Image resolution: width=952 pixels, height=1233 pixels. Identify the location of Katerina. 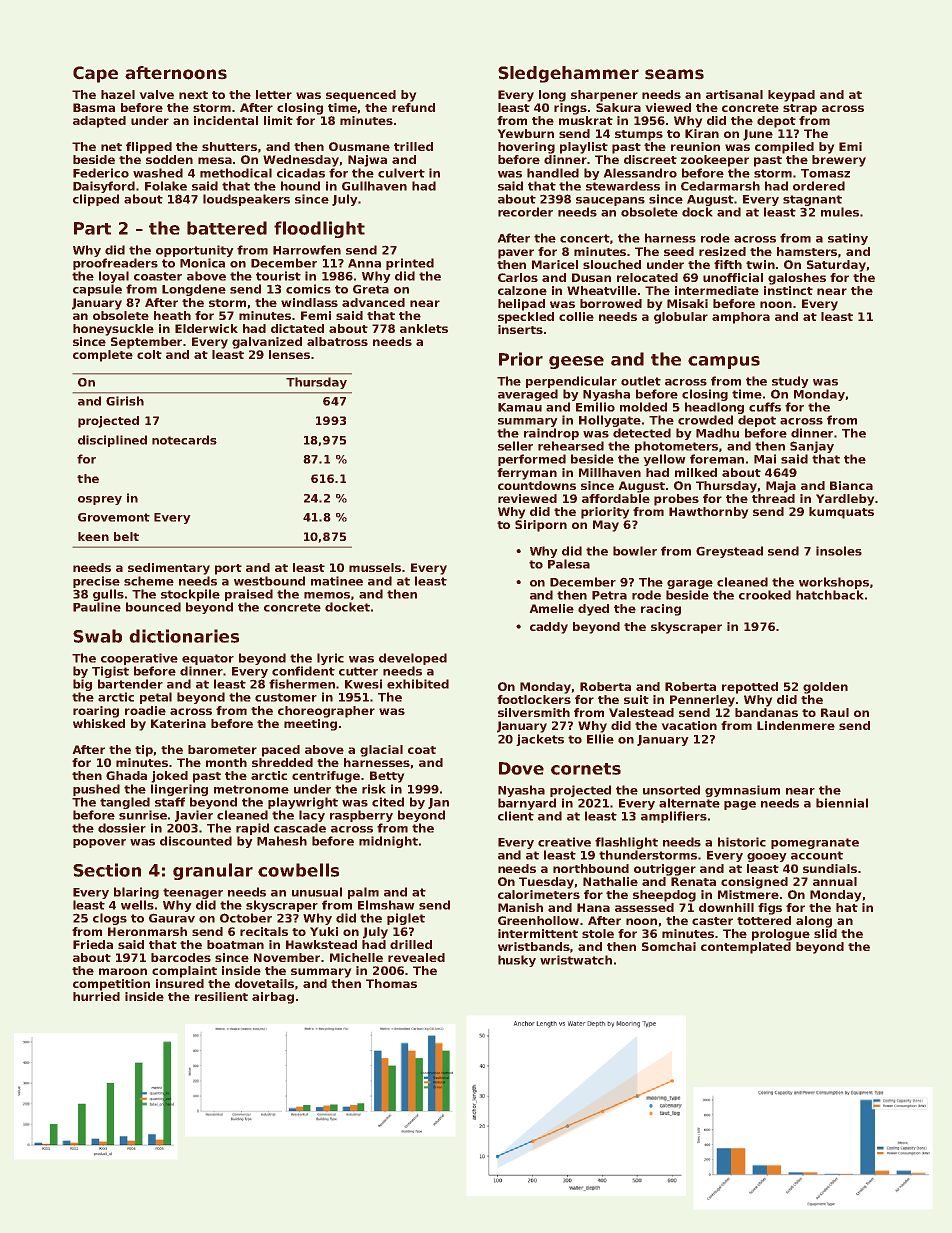
(178, 723).
